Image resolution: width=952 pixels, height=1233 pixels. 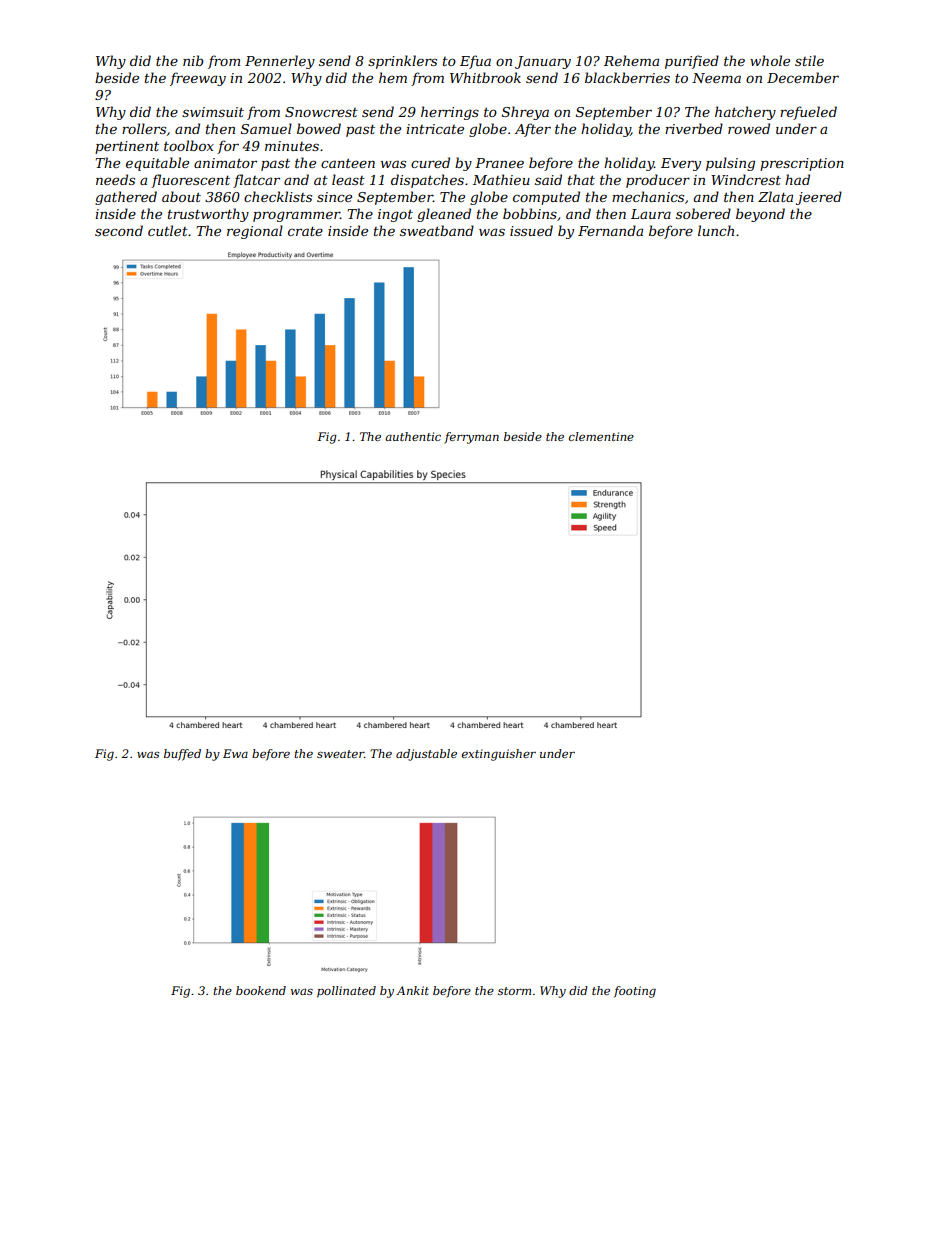 I want to click on footing, so click(x=635, y=992).
